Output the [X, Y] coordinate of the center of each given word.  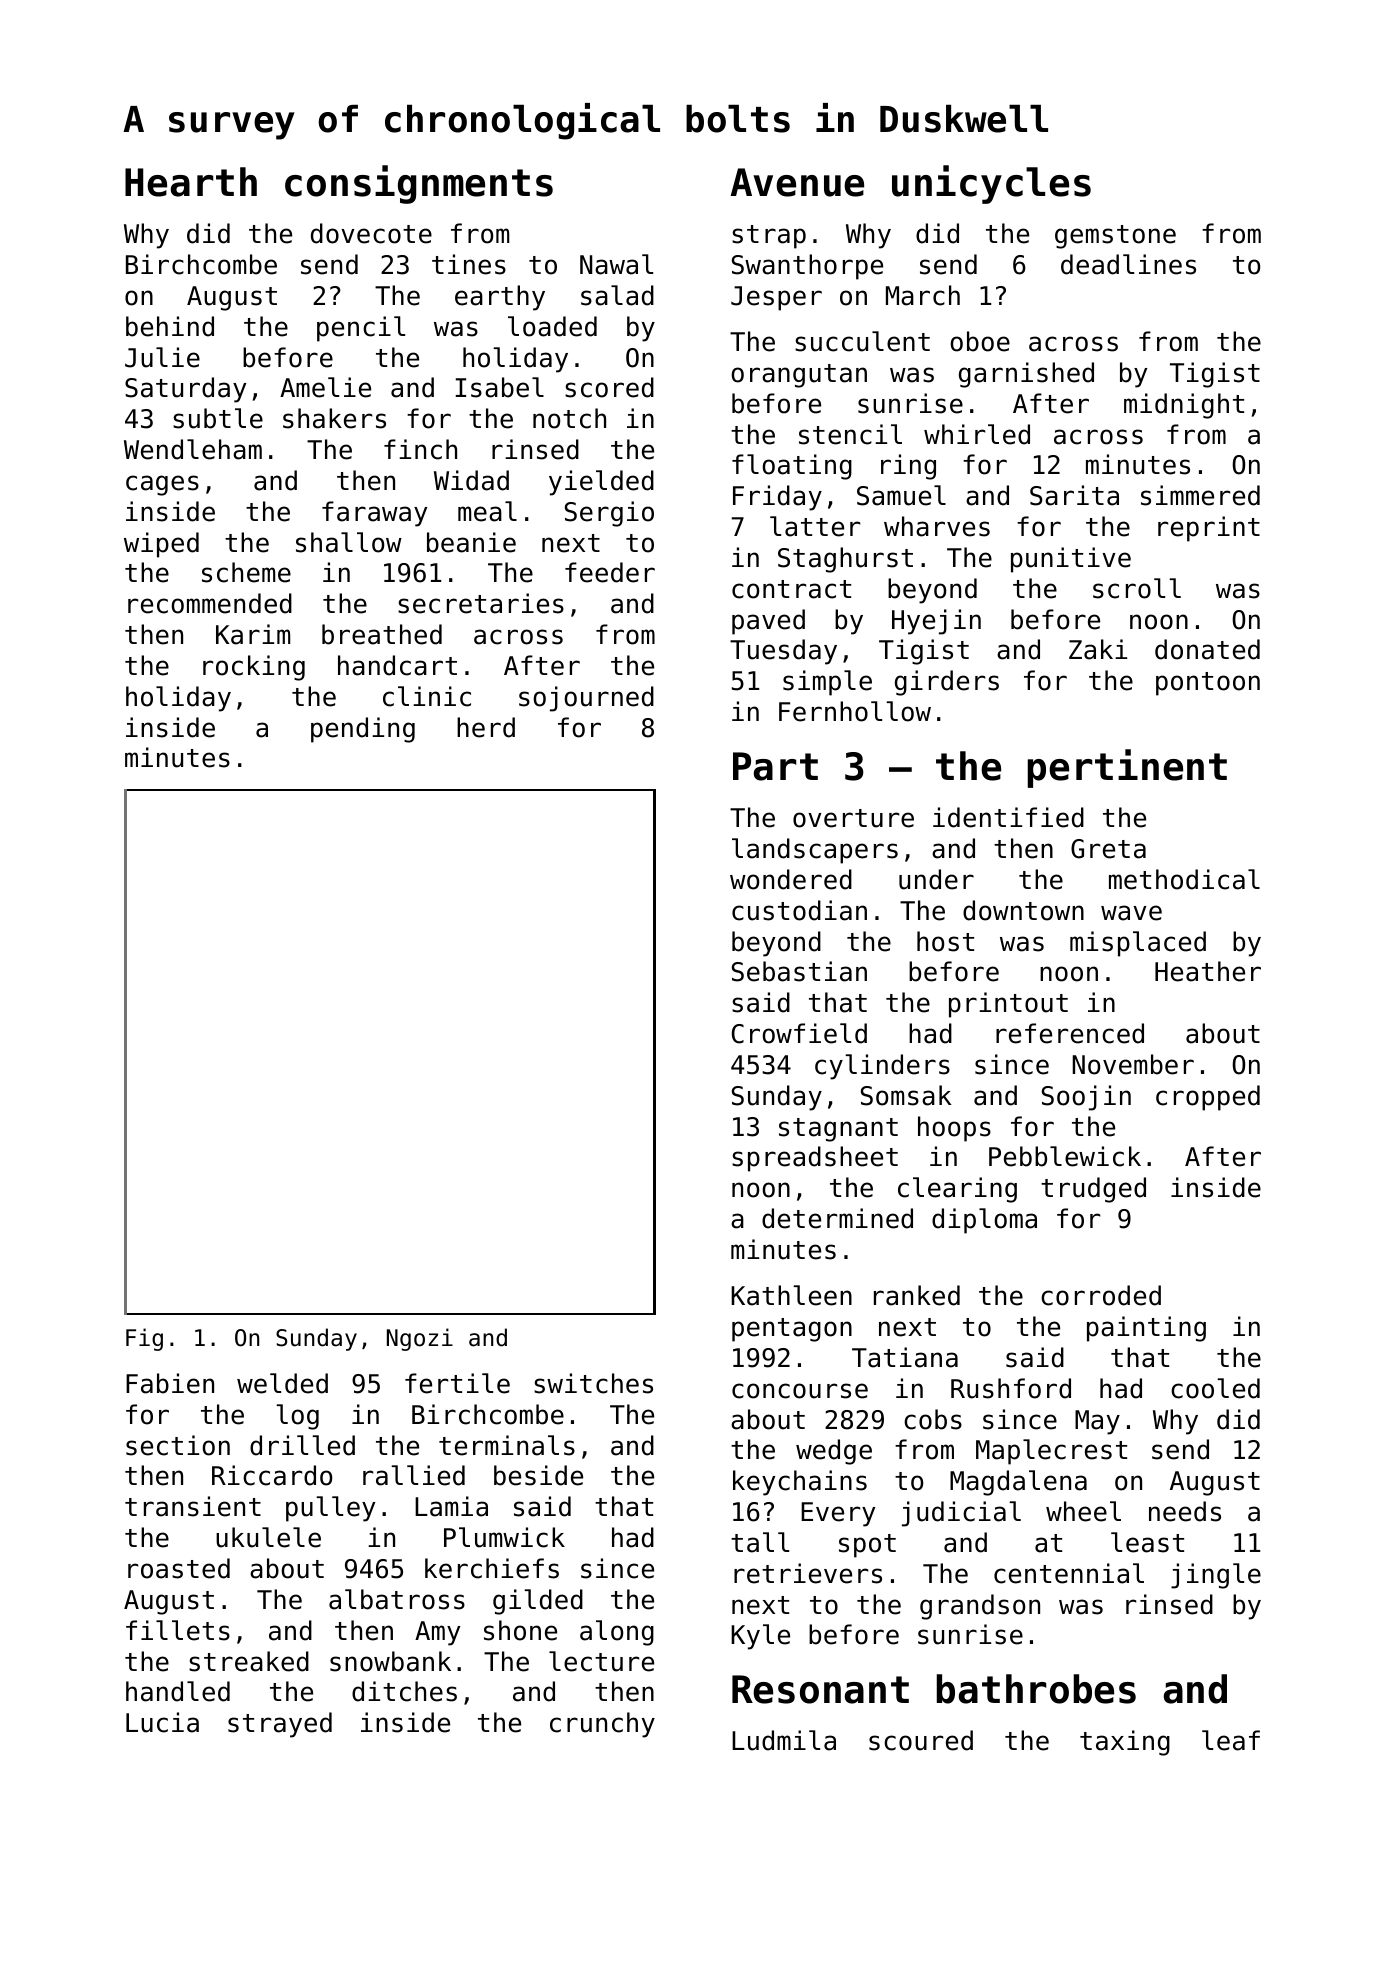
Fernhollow [855, 711]
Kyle [760, 1637]
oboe [980, 341]
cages [162, 485]
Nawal [616, 264]
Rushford [1011, 1388]
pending [363, 730]
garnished [1026, 375]
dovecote [371, 233]
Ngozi [420, 1339]
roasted [179, 1568]
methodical [1184, 879]
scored [609, 387]
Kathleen [791, 1295]
